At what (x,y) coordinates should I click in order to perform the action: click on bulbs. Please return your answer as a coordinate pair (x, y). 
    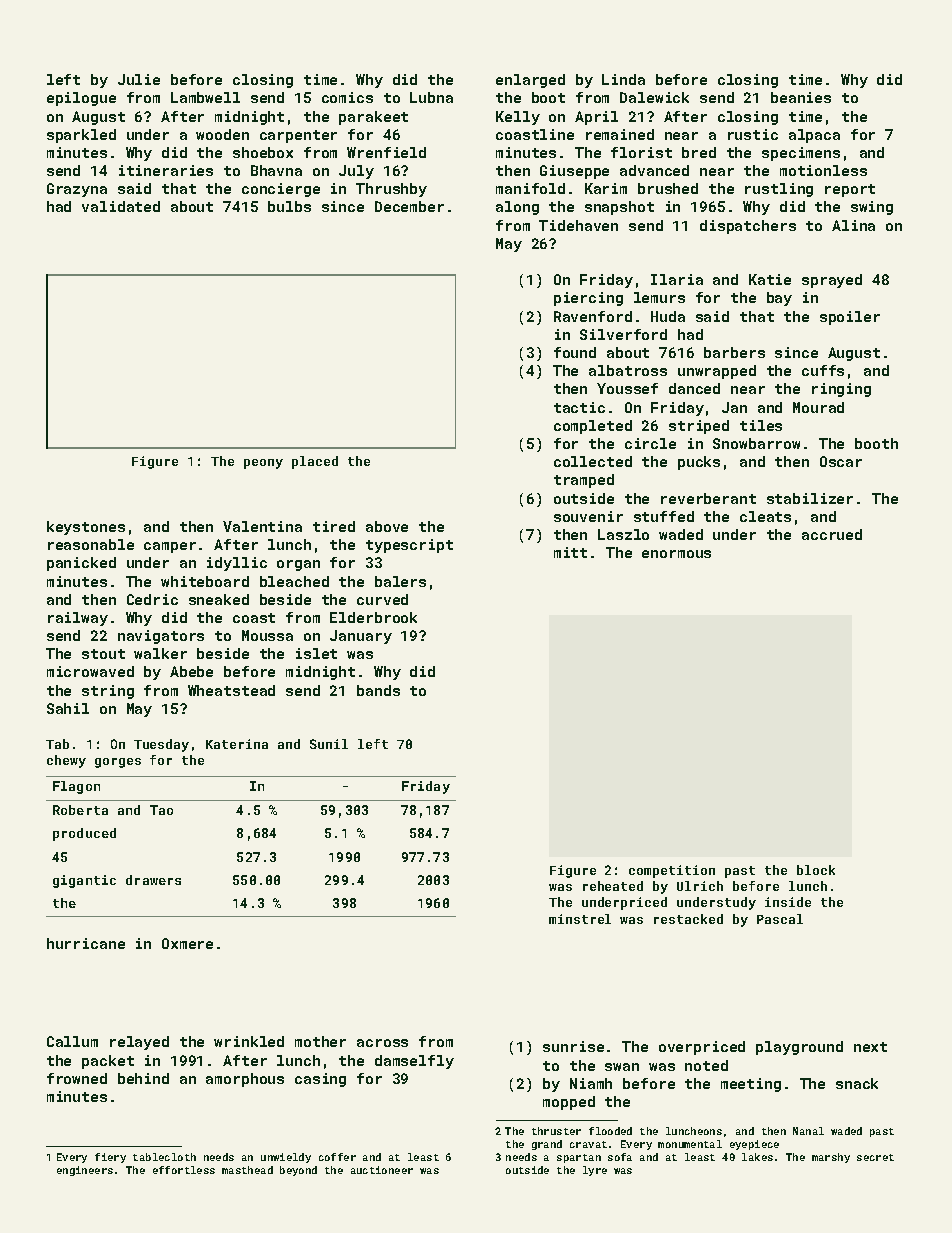
    Looking at the image, I should click on (289, 206).
